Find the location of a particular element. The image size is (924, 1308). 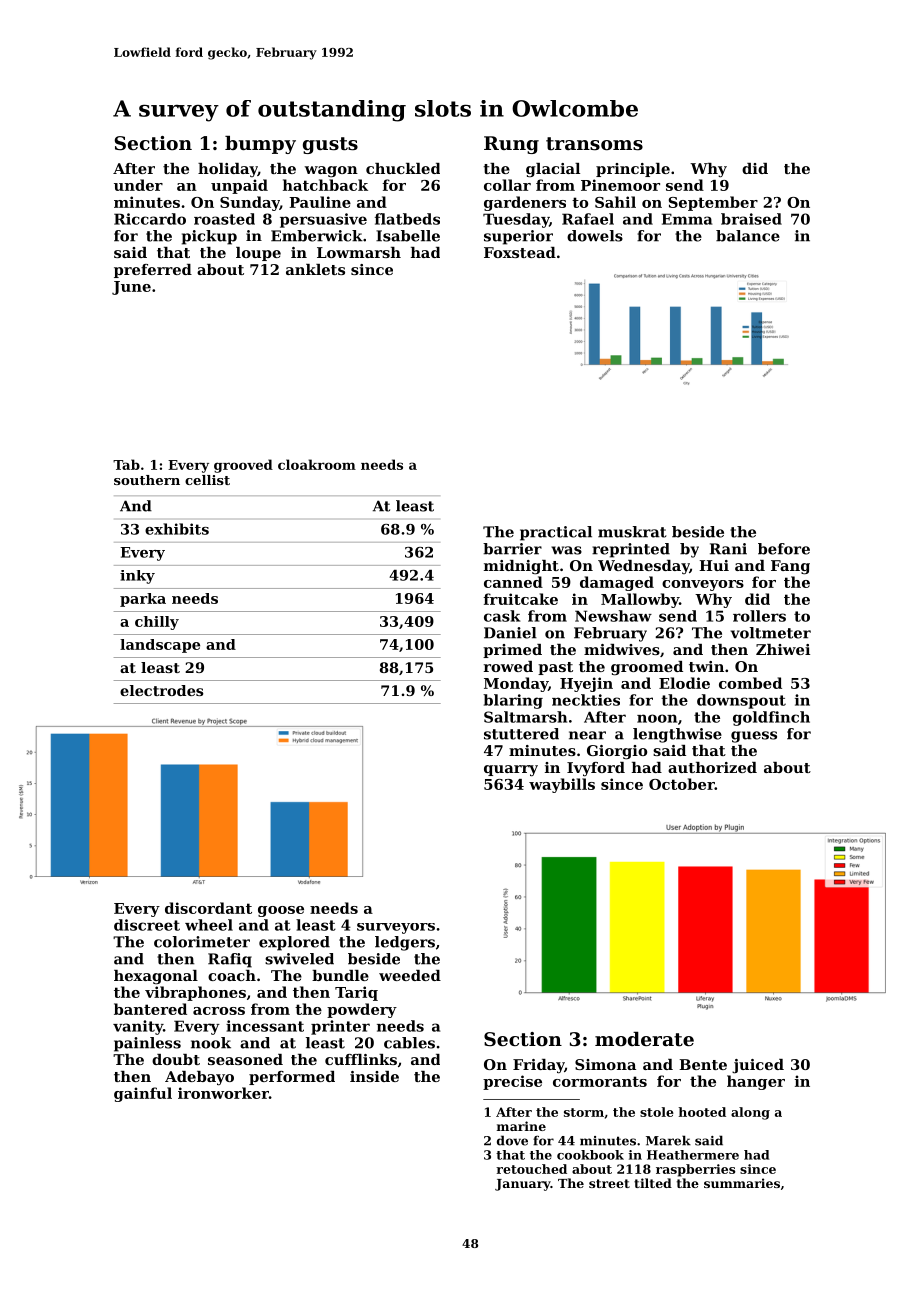

lengthwise is located at coordinates (677, 735).
